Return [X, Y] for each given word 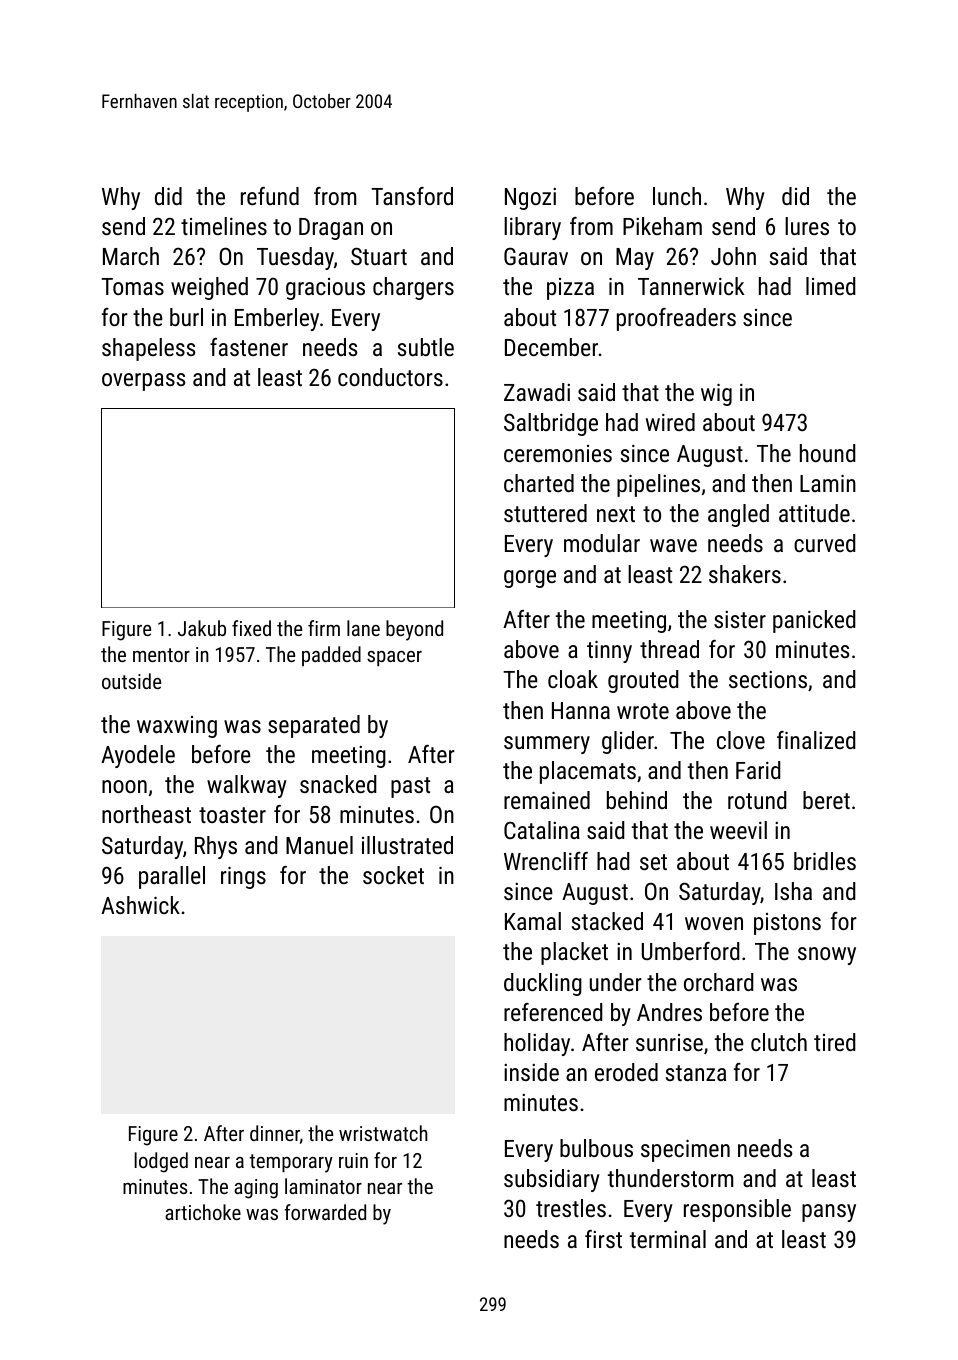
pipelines [658, 485]
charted [539, 483]
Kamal [533, 921]
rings [243, 878]
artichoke [203, 1212]
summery [547, 745]
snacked [338, 784]
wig [716, 395]
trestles [571, 1208]
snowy [827, 956]
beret [826, 800]
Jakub [202, 628]
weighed [209, 288]
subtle [426, 347]
